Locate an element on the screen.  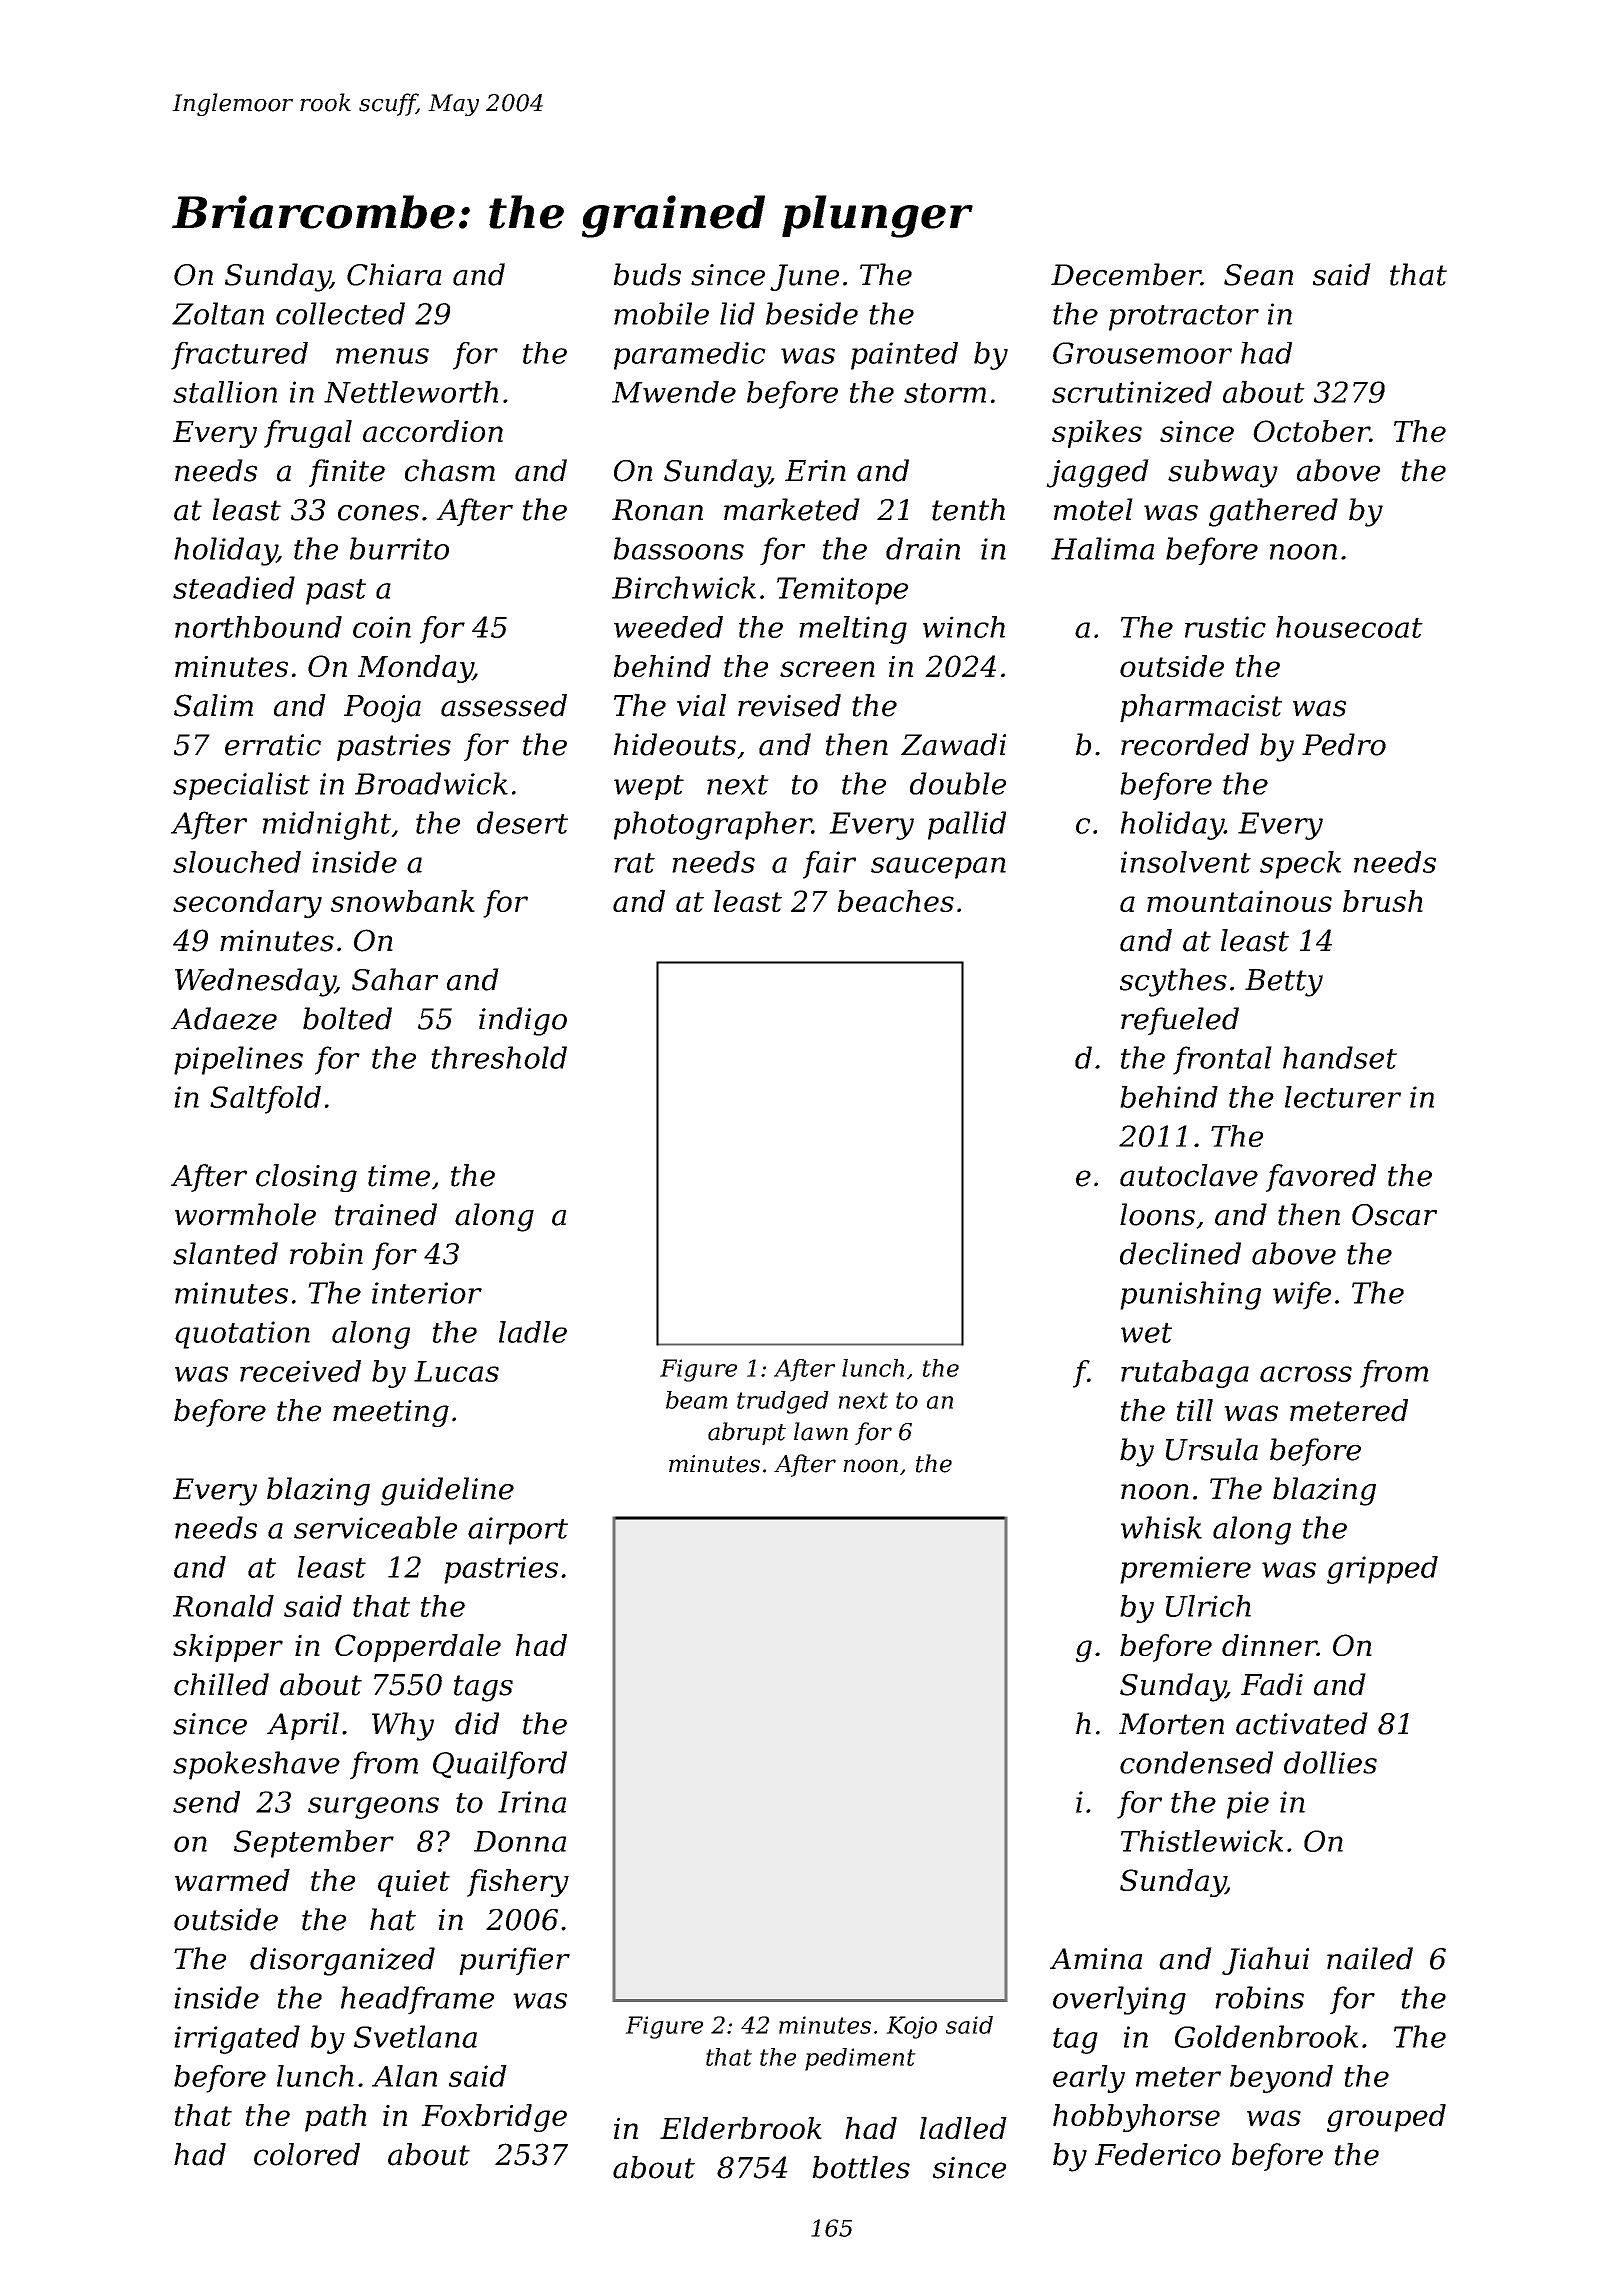
nailed is located at coordinates (1370, 1958).
